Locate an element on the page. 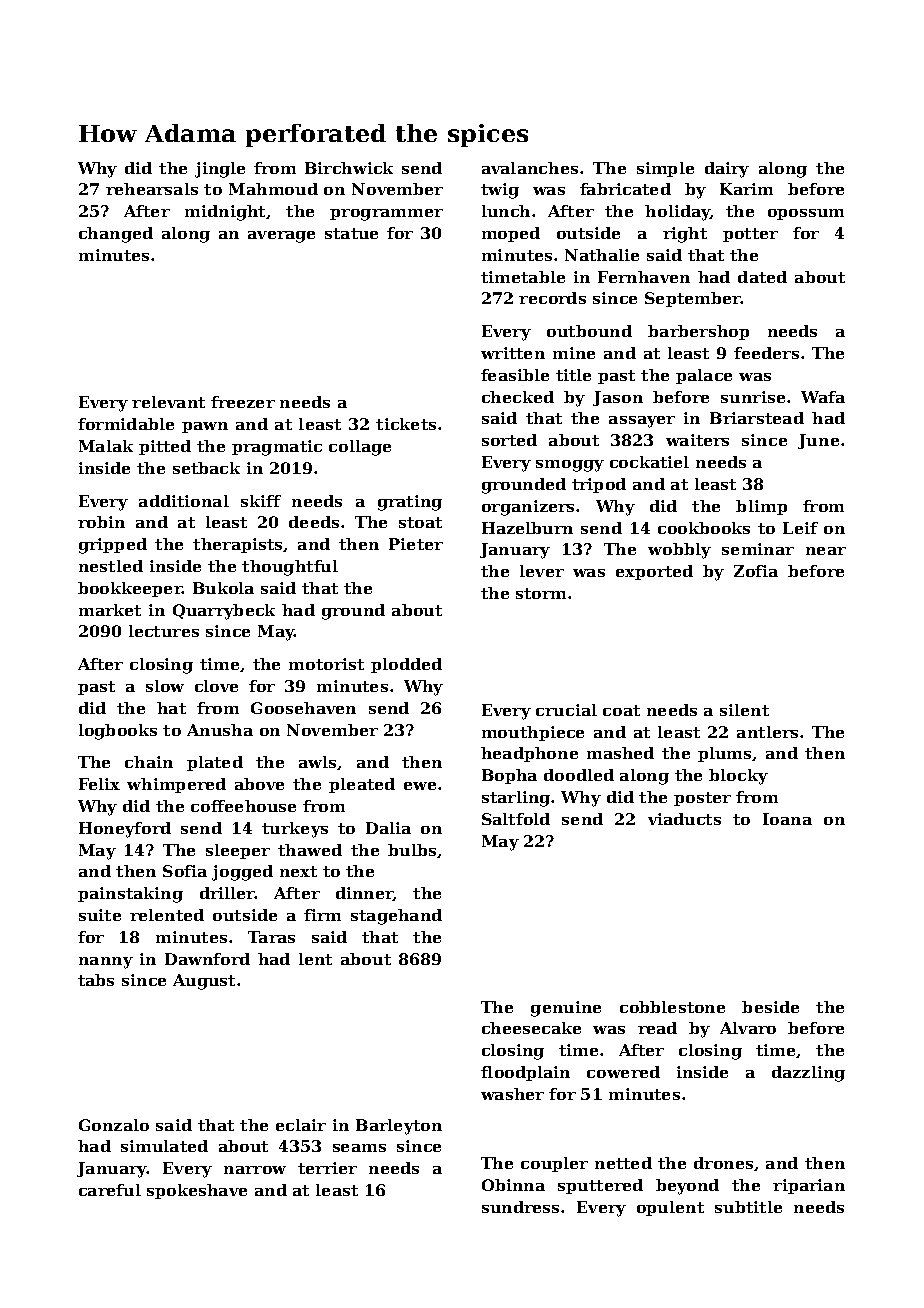 This image has height=1308, width=924. tickets is located at coordinates (406, 424).
